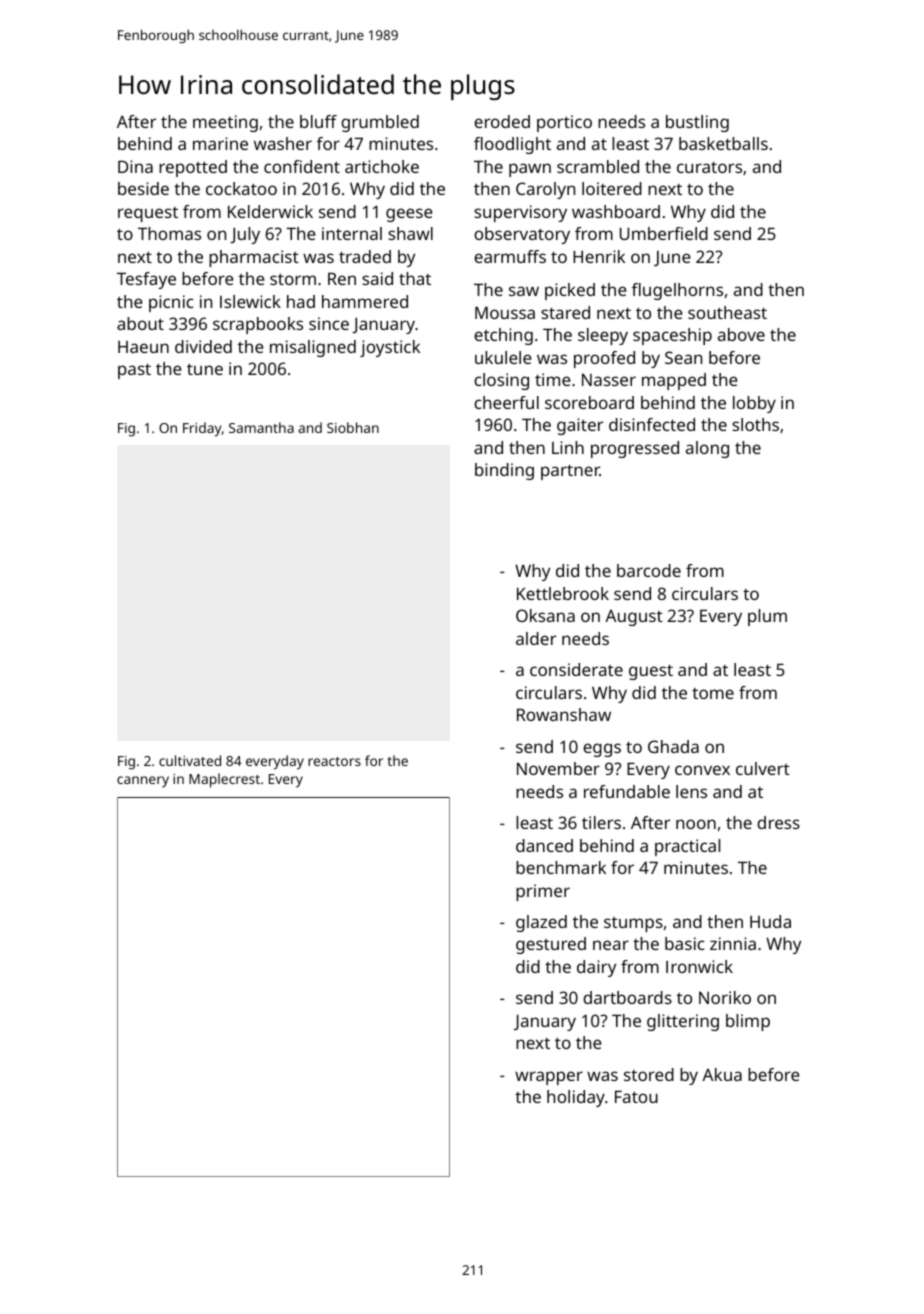 This screenshot has height=1314, width=924. What do you see at coordinates (549, 1078) in the screenshot?
I see `wrapper` at bounding box center [549, 1078].
